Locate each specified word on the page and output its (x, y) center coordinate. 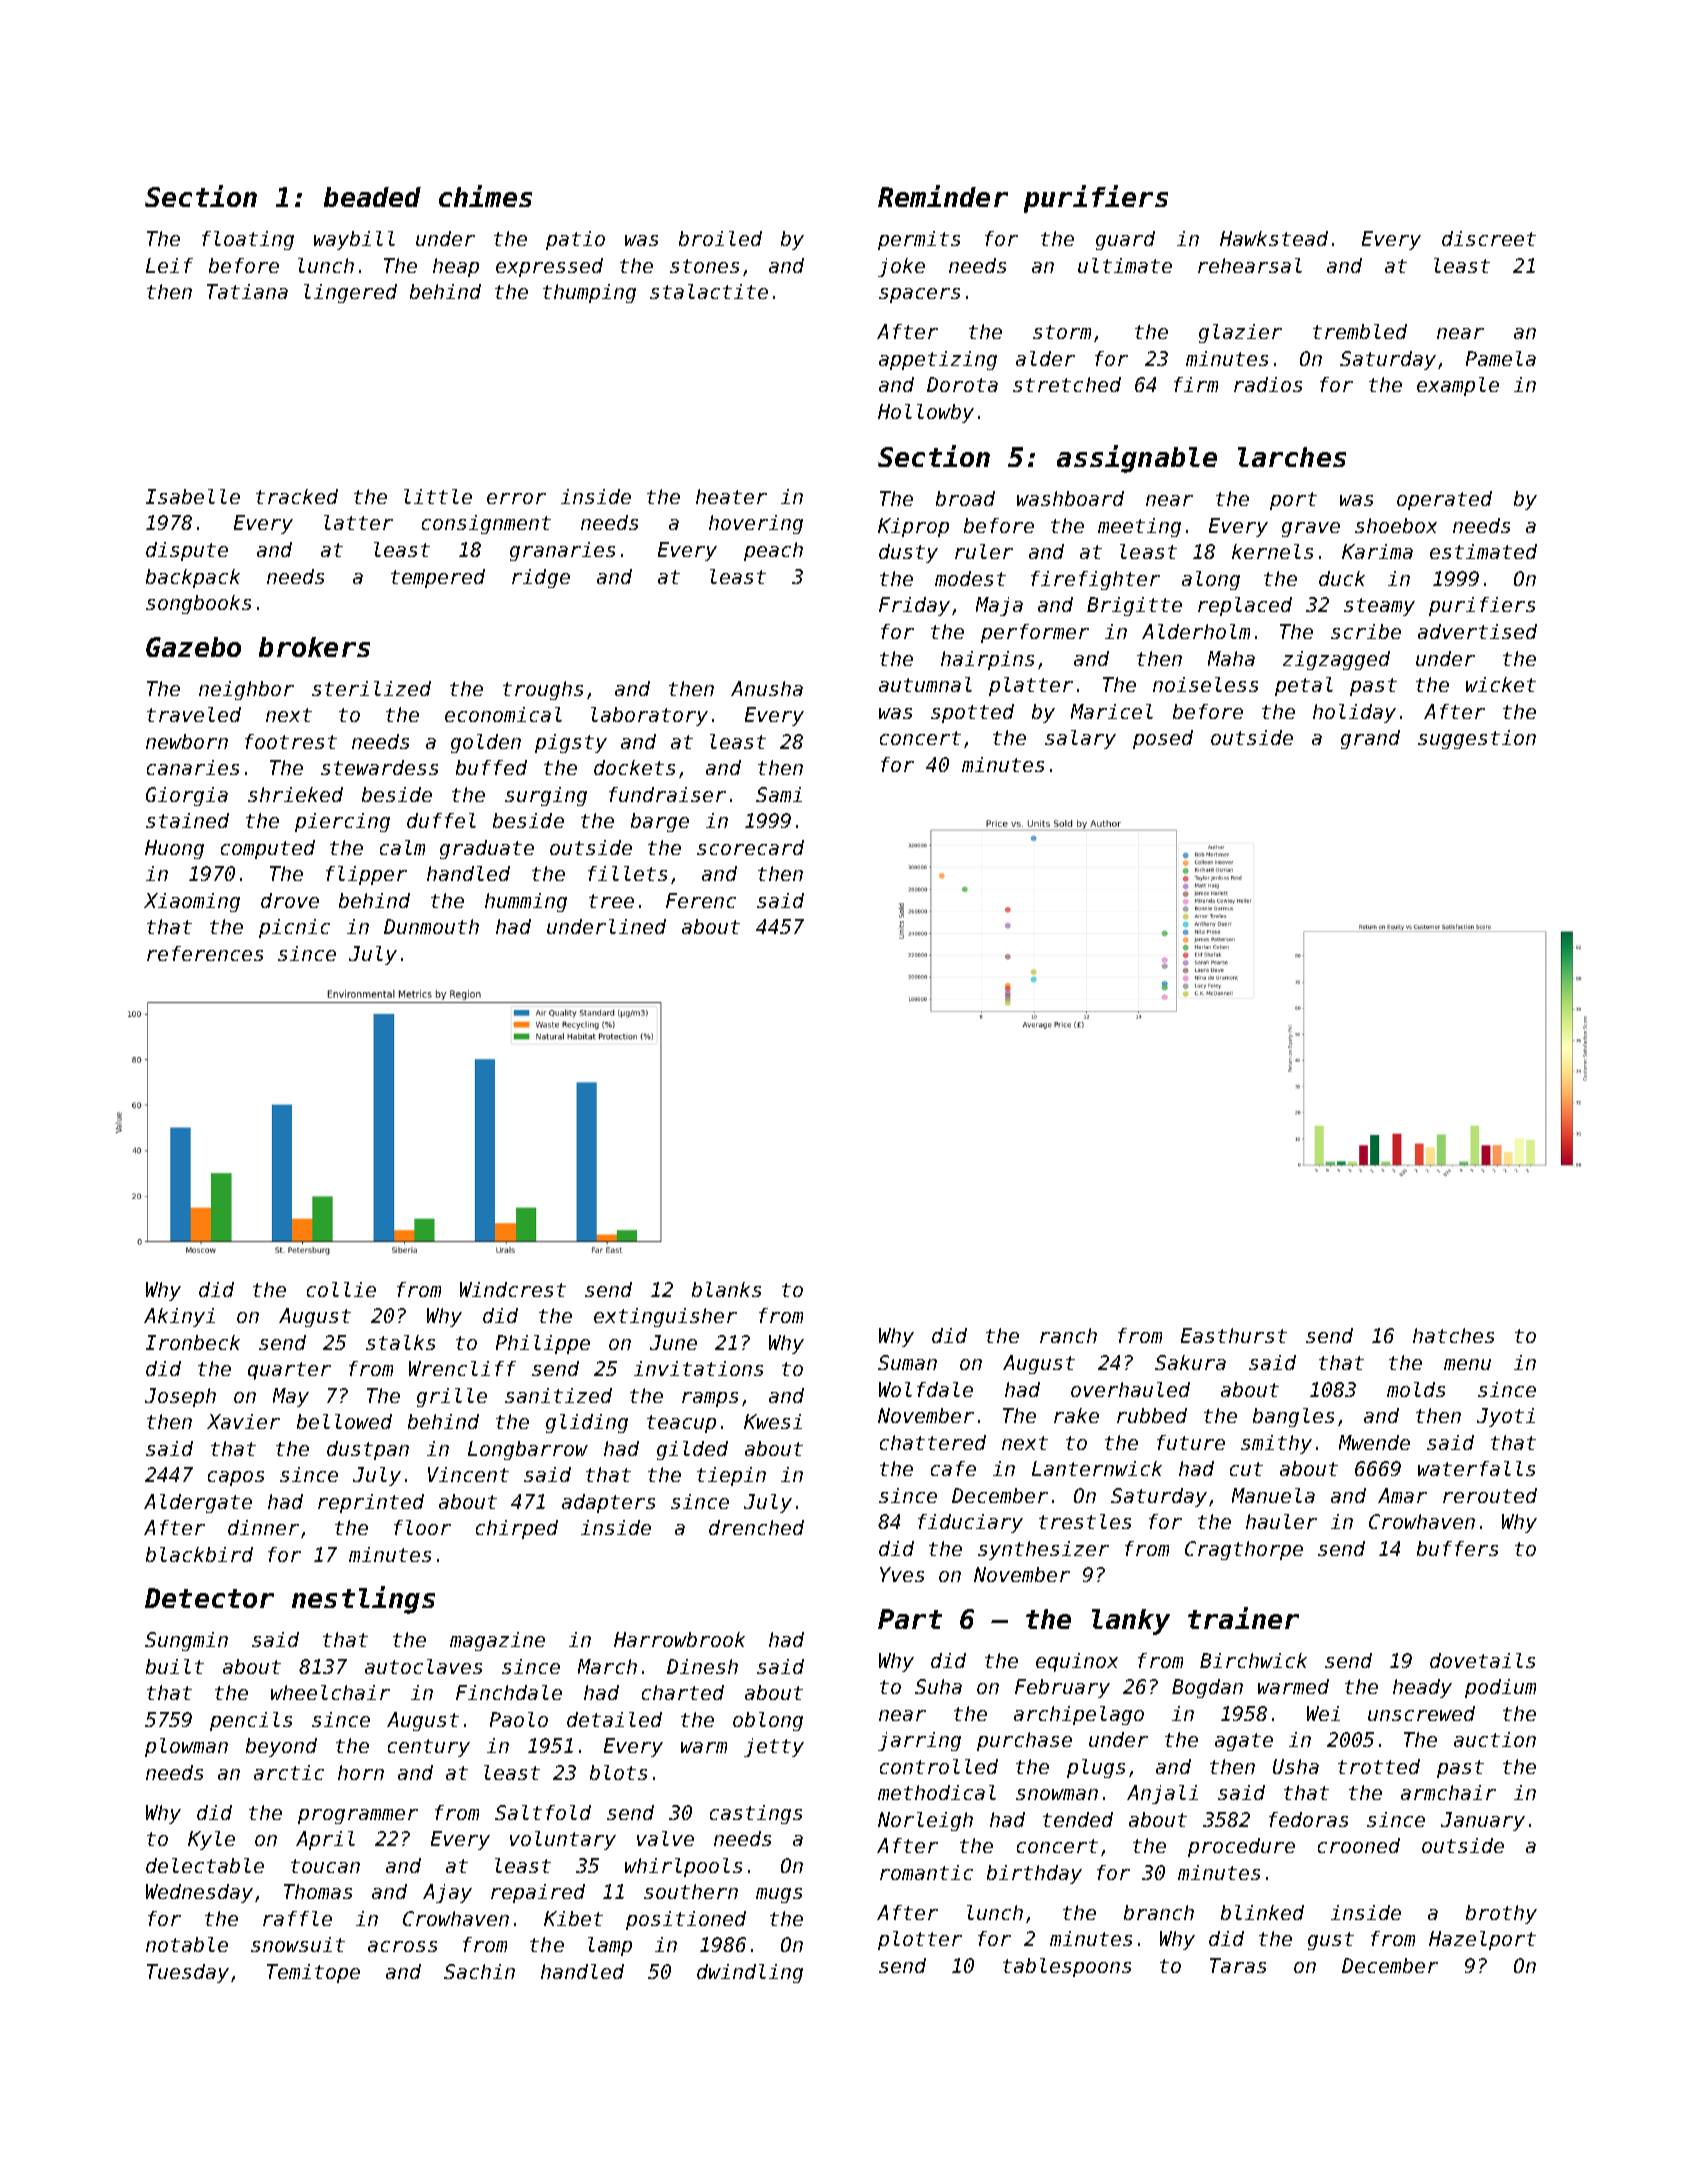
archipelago (1079, 1715)
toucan (325, 1866)
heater (731, 496)
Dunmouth (431, 926)
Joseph (180, 1397)
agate (1244, 1742)
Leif (169, 265)
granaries (562, 551)
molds (1416, 1389)
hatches (1453, 1335)
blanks (726, 1289)
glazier (1240, 333)
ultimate (1125, 265)
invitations (698, 1368)
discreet (1489, 238)
